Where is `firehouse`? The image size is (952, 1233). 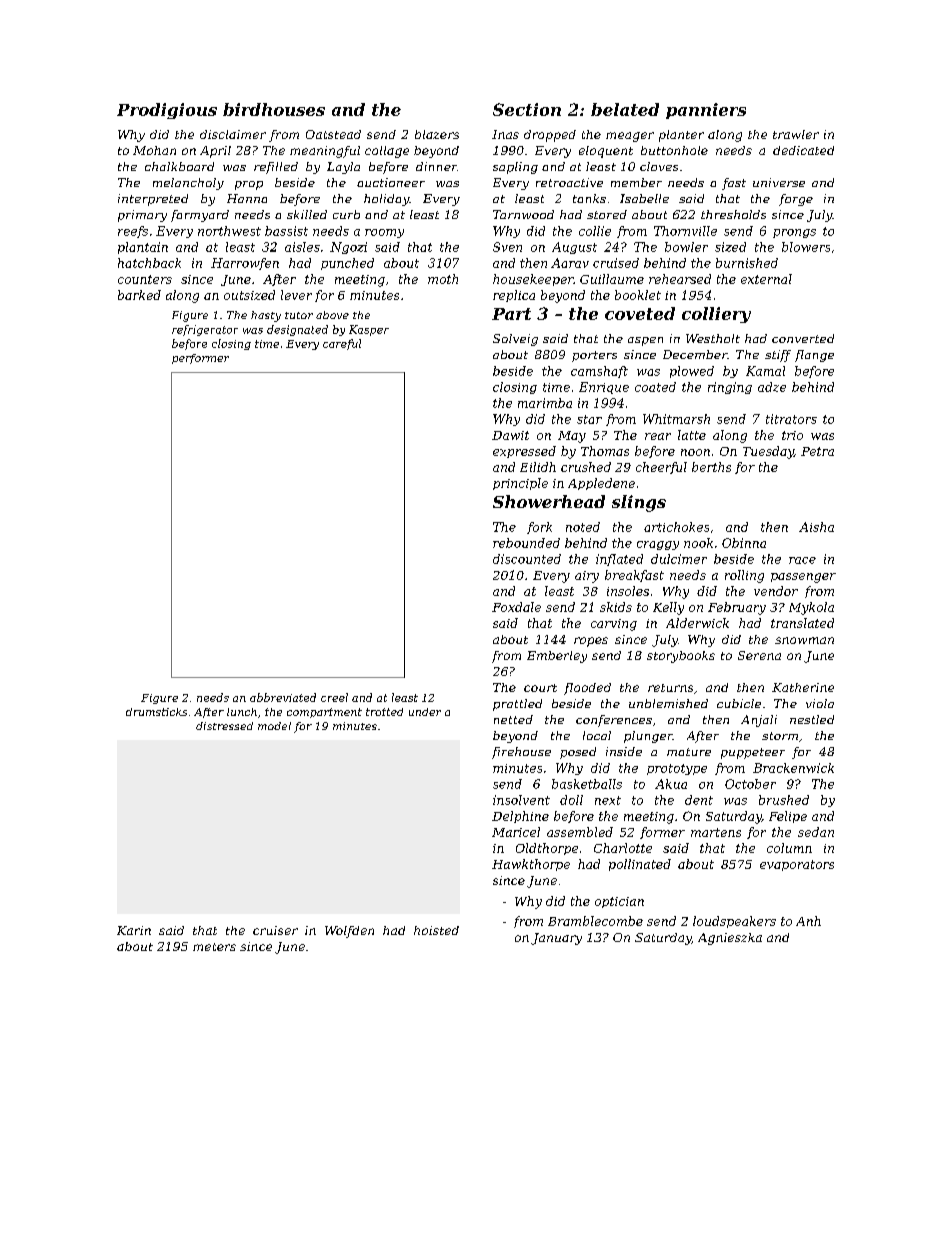 firehouse is located at coordinates (521, 753).
